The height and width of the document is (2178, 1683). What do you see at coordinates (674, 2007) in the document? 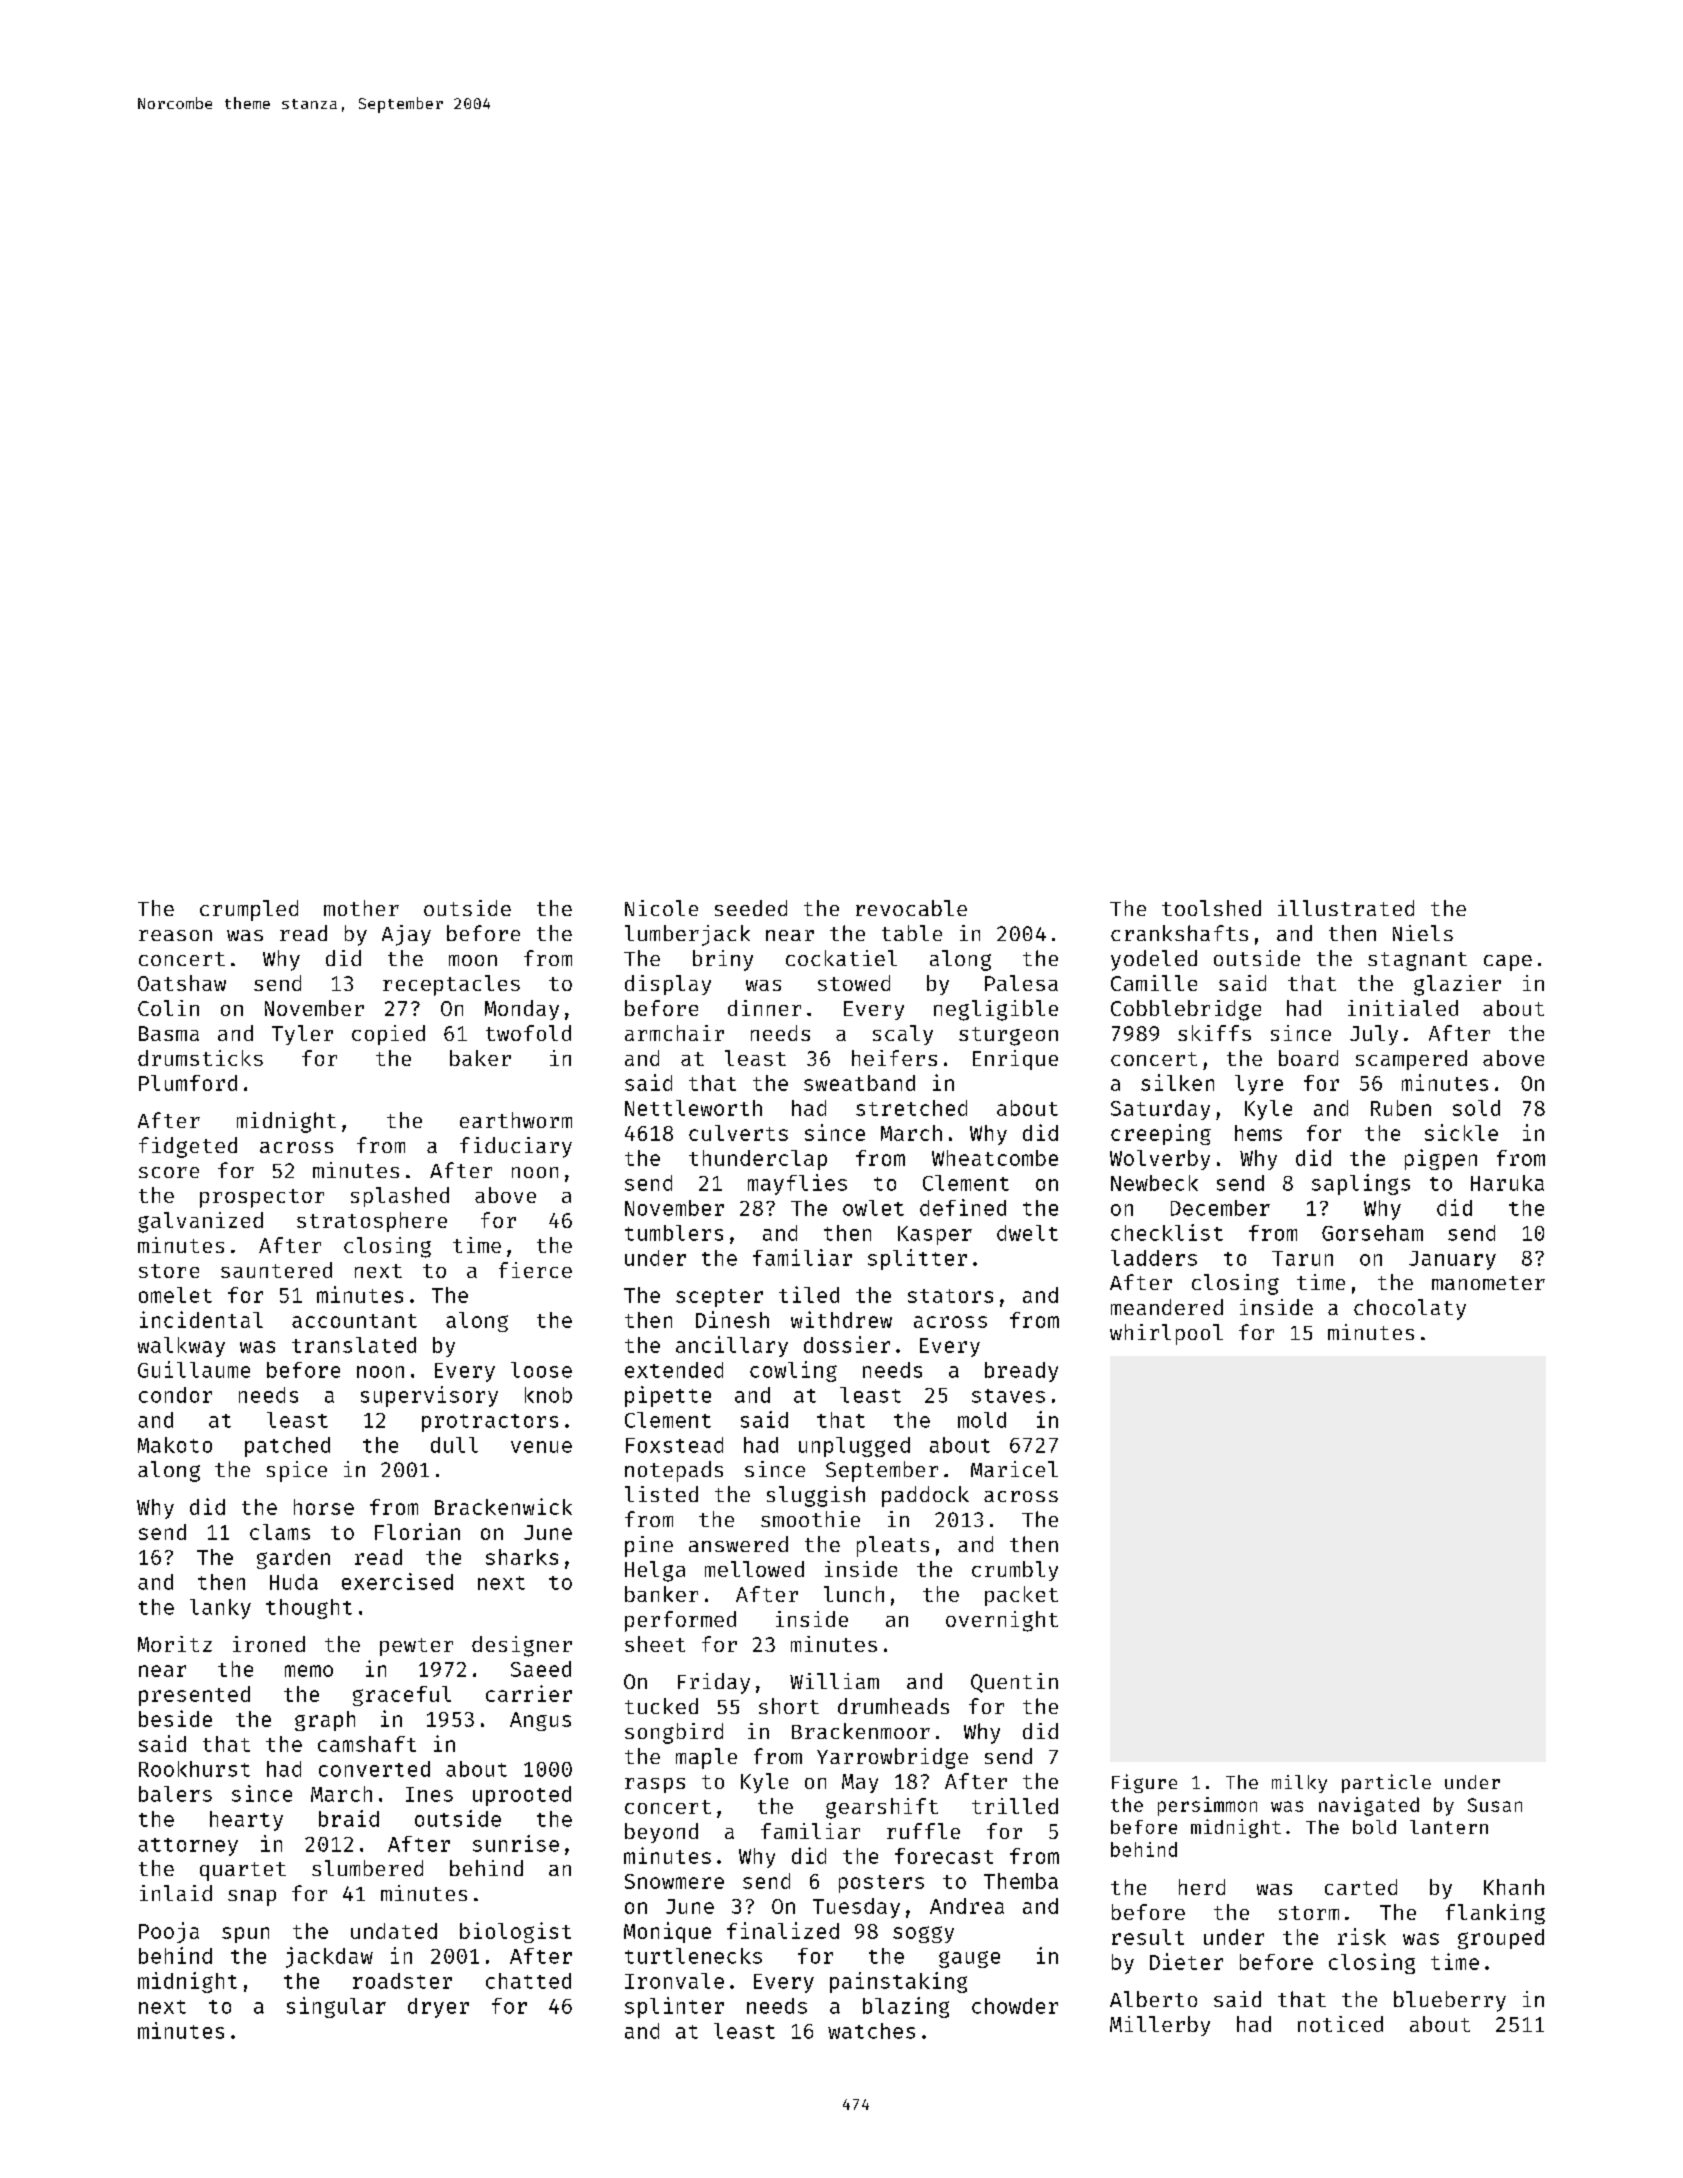
I see `splinter` at bounding box center [674, 2007].
